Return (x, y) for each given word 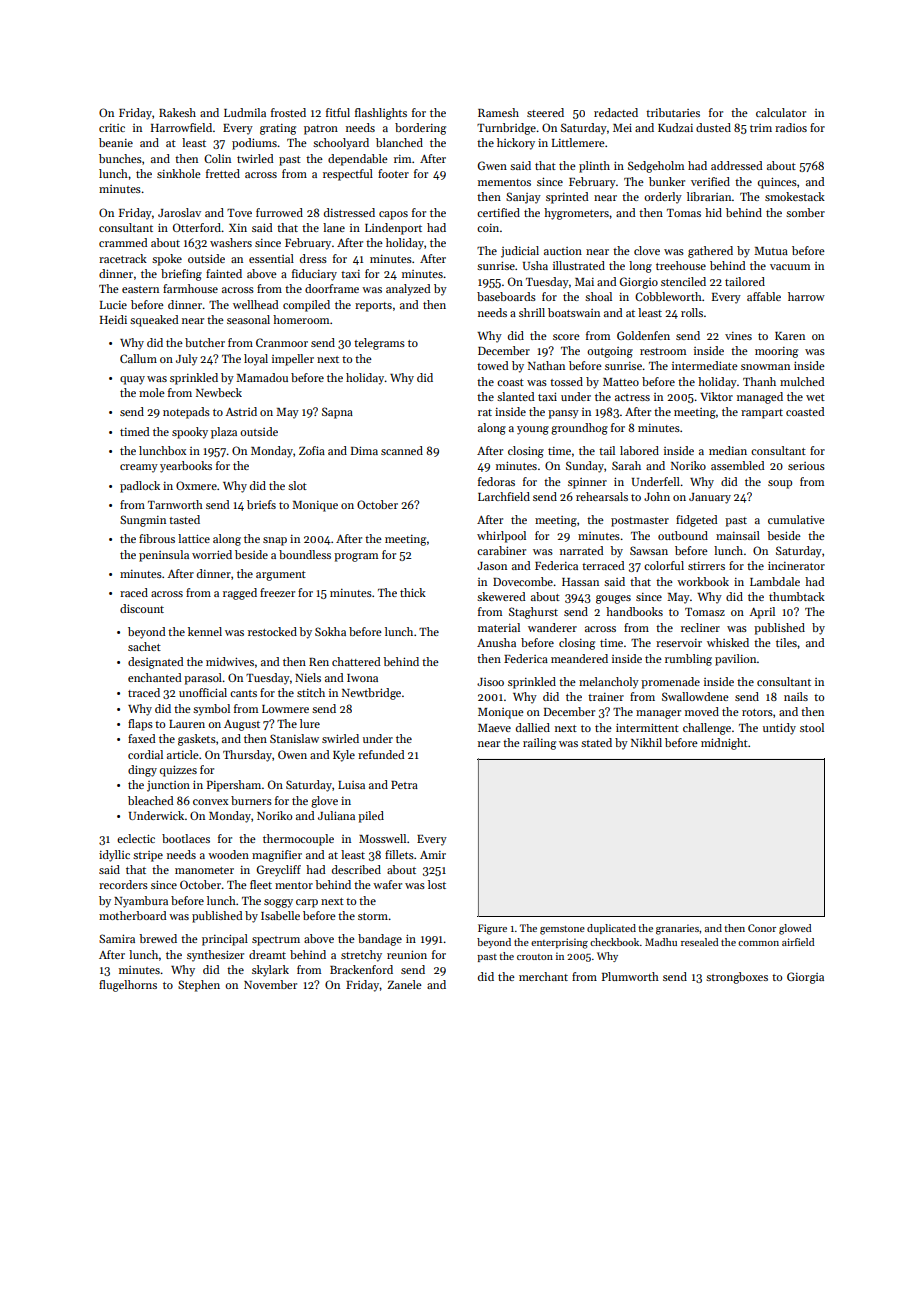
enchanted (155, 677)
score (566, 337)
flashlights (381, 114)
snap (275, 541)
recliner (700, 627)
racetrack (123, 258)
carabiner (501, 550)
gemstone (562, 930)
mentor (294, 885)
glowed (795, 929)
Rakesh (177, 112)
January (710, 498)
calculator (781, 112)
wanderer (552, 627)
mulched (802, 381)
